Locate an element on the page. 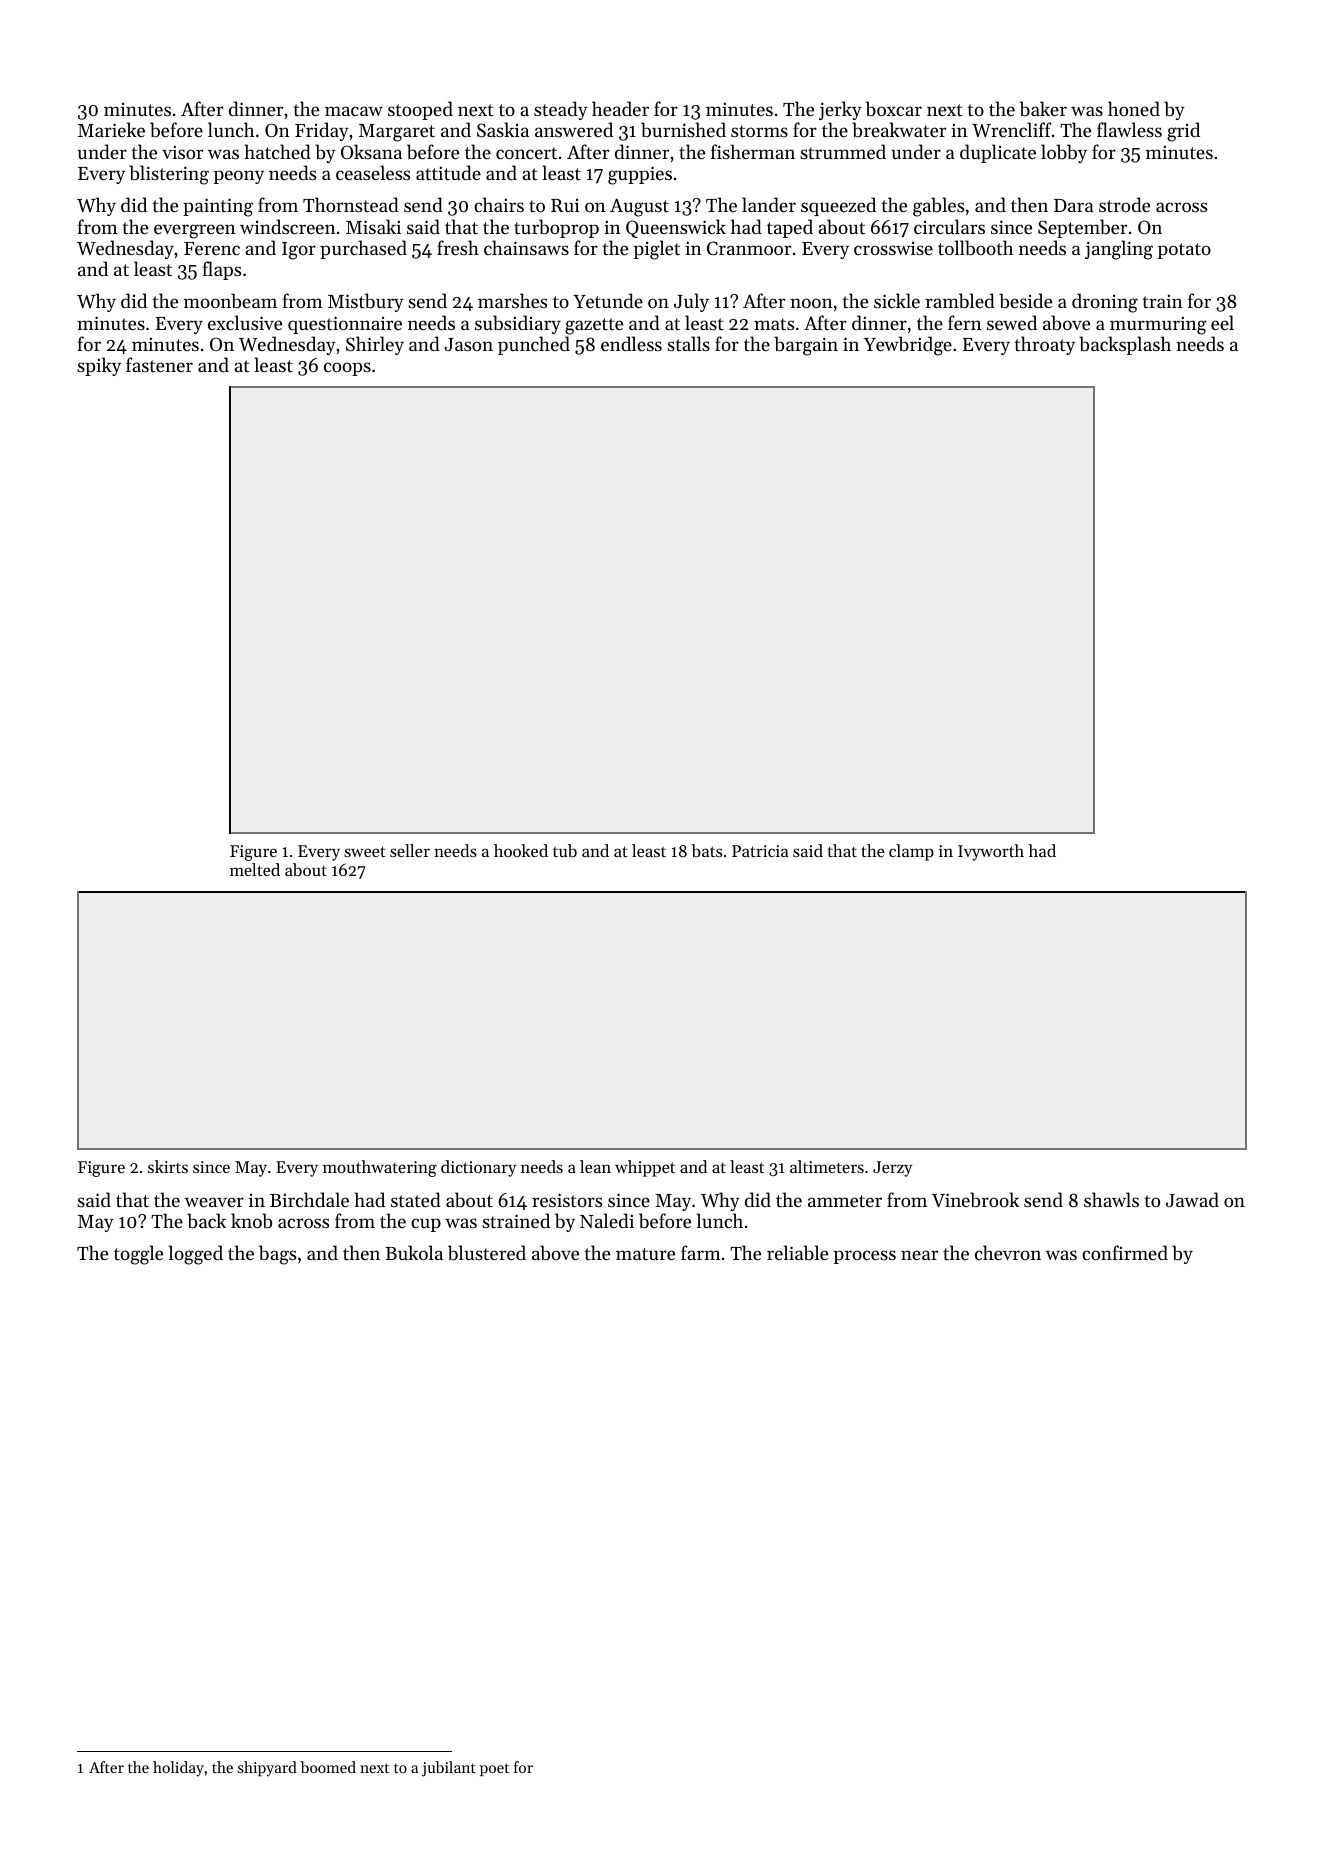  evergreen is located at coordinates (195, 231).
